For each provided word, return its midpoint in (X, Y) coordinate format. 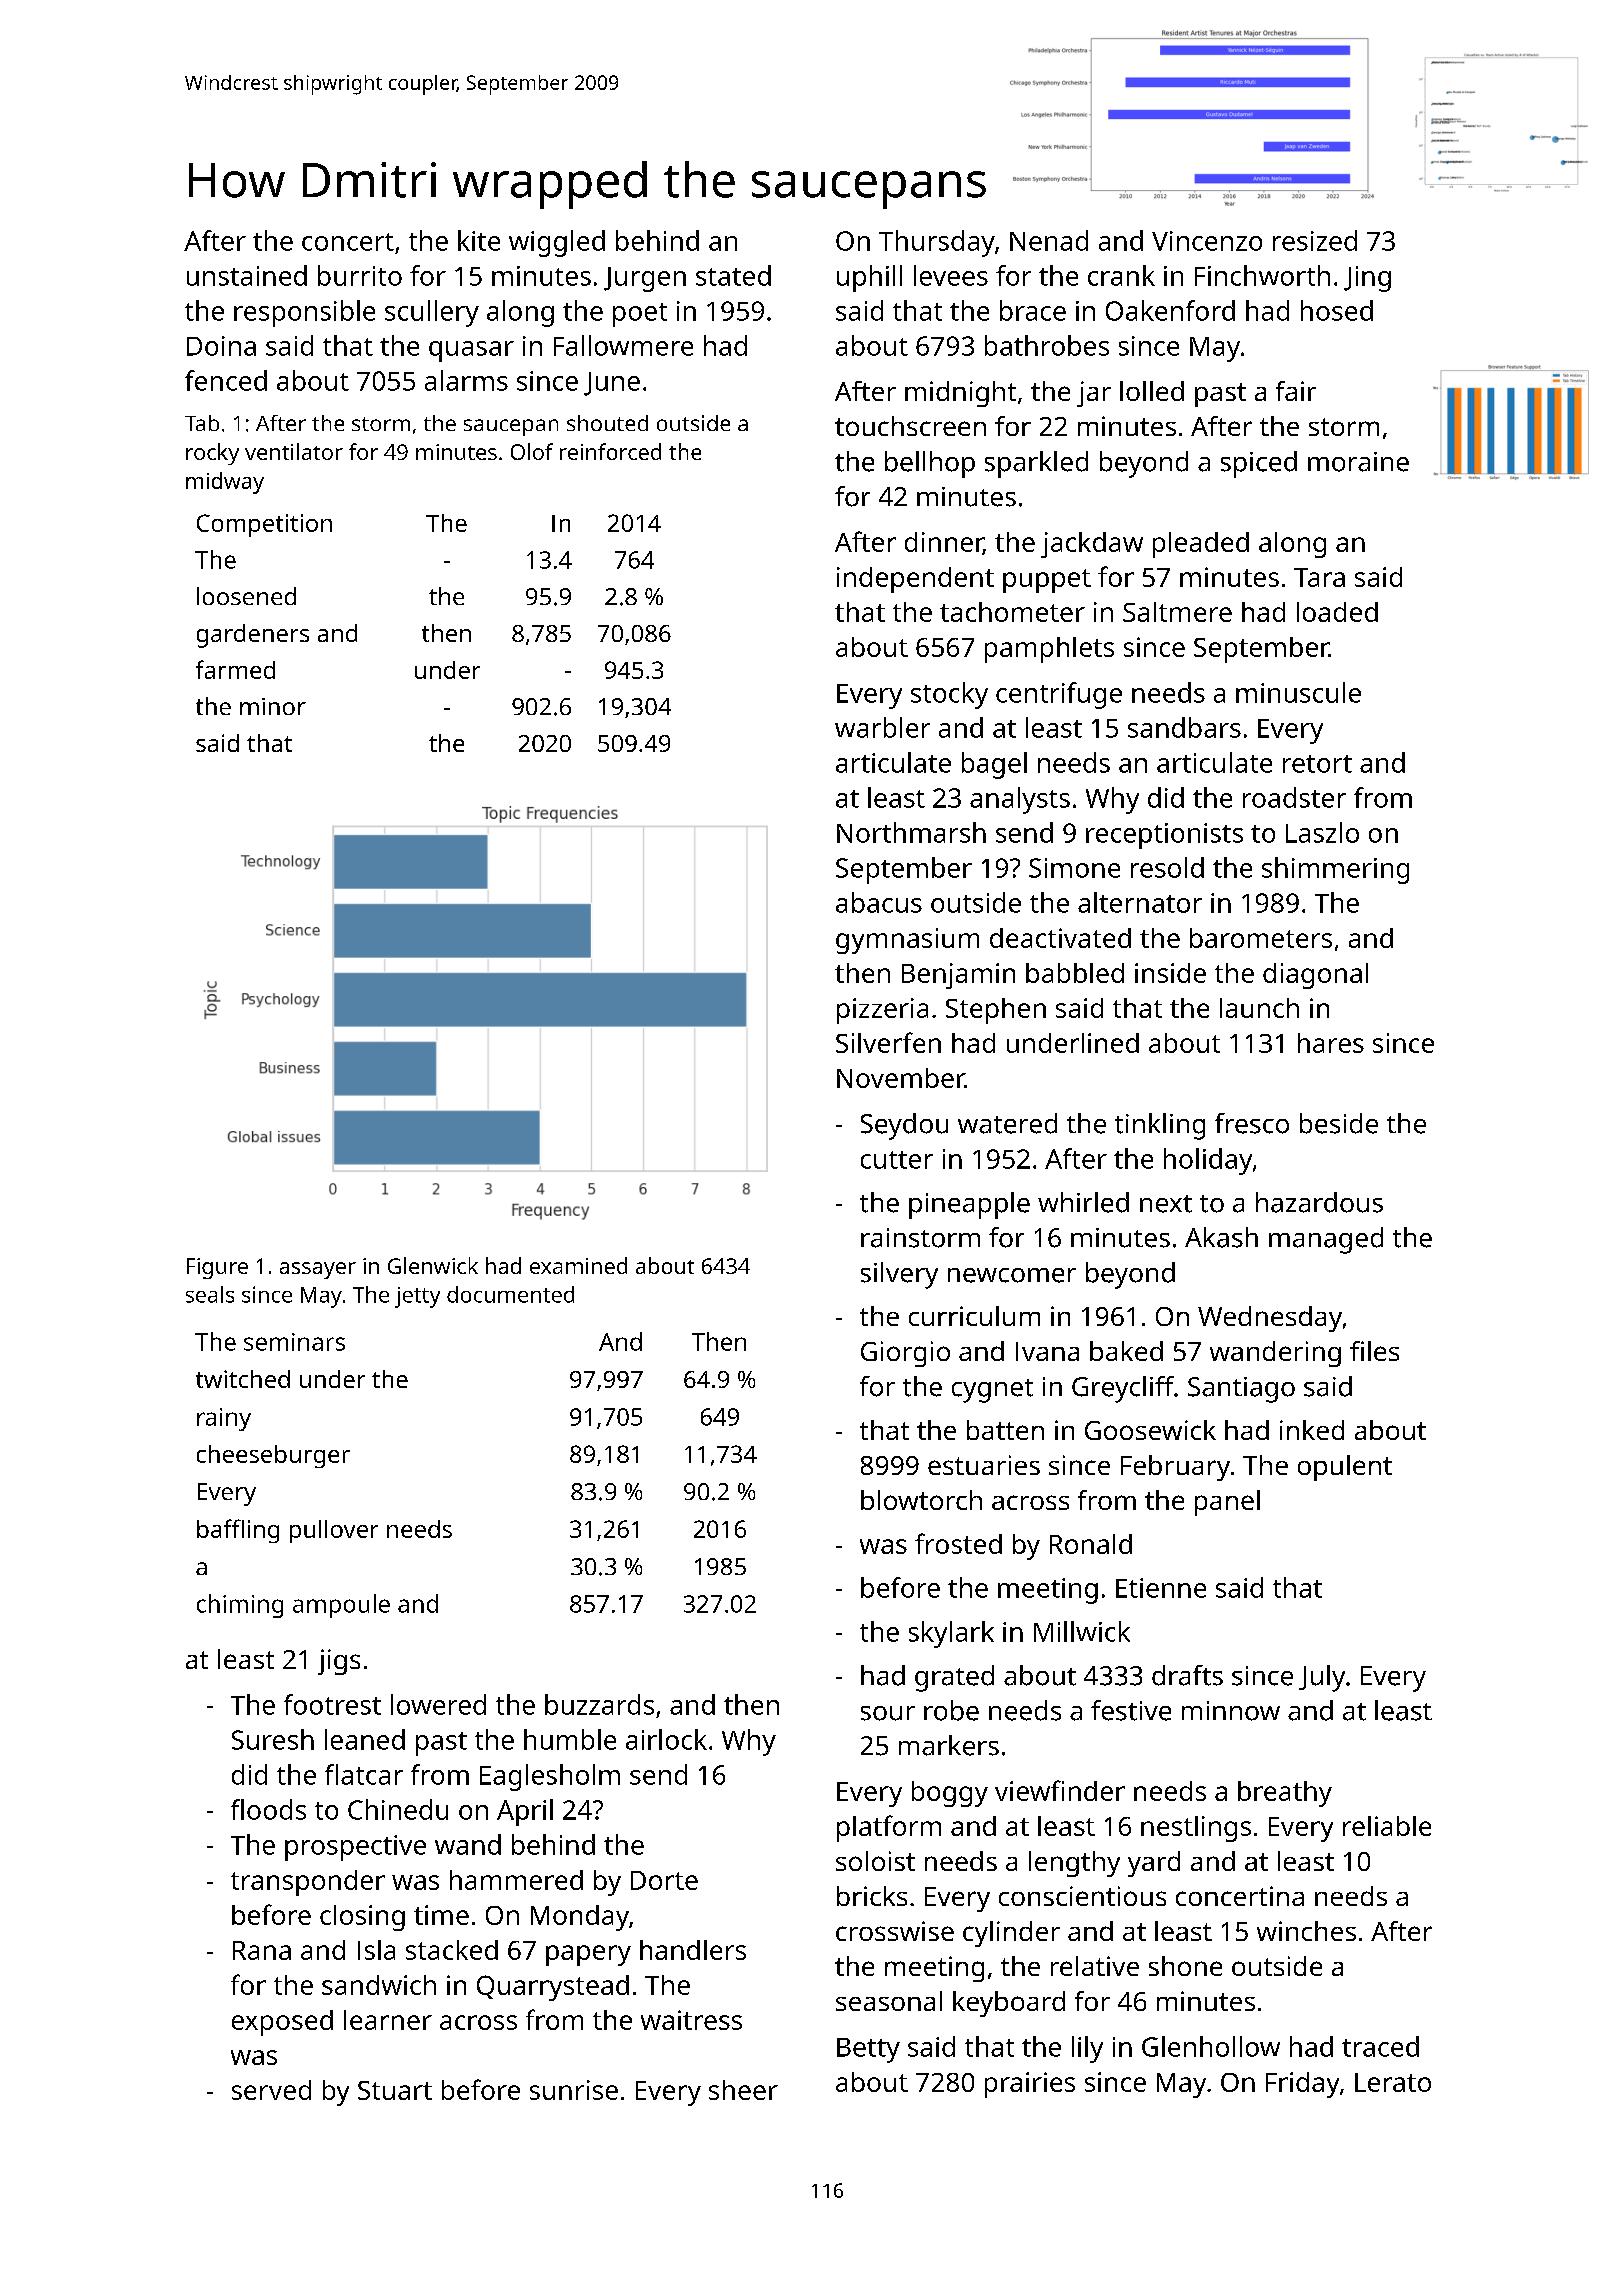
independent (915, 580)
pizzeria (882, 1011)
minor (273, 706)
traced (1380, 2046)
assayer (318, 1270)
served (271, 2090)
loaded (1337, 612)
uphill (869, 278)
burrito (360, 275)
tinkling (1160, 1126)
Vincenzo (1207, 241)
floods (268, 1809)
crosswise (895, 1931)
